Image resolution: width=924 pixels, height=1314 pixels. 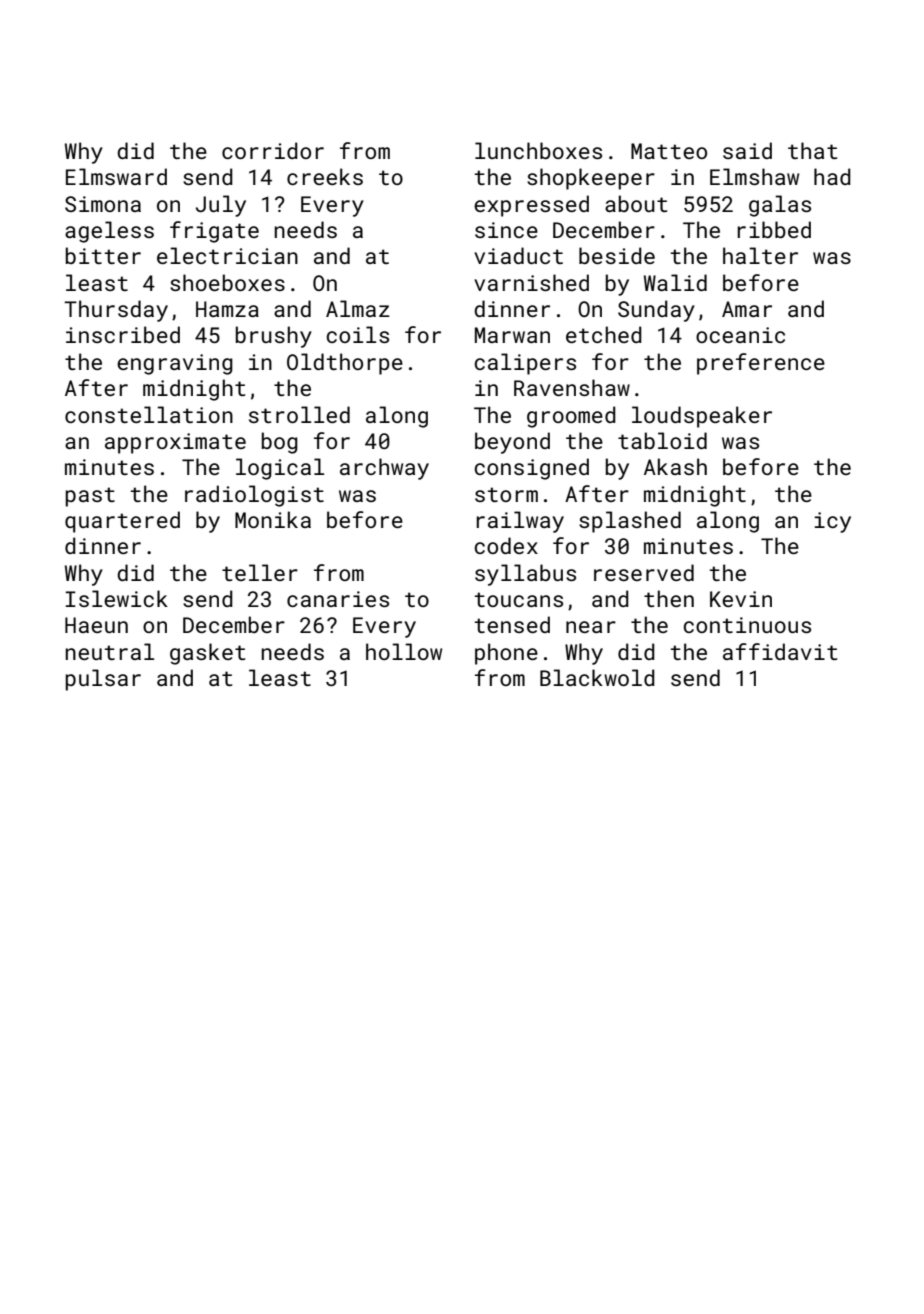 What do you see at coordinates (531, 206) in the screenshot?
I see `expressed` at bounding box center [531, 206].
